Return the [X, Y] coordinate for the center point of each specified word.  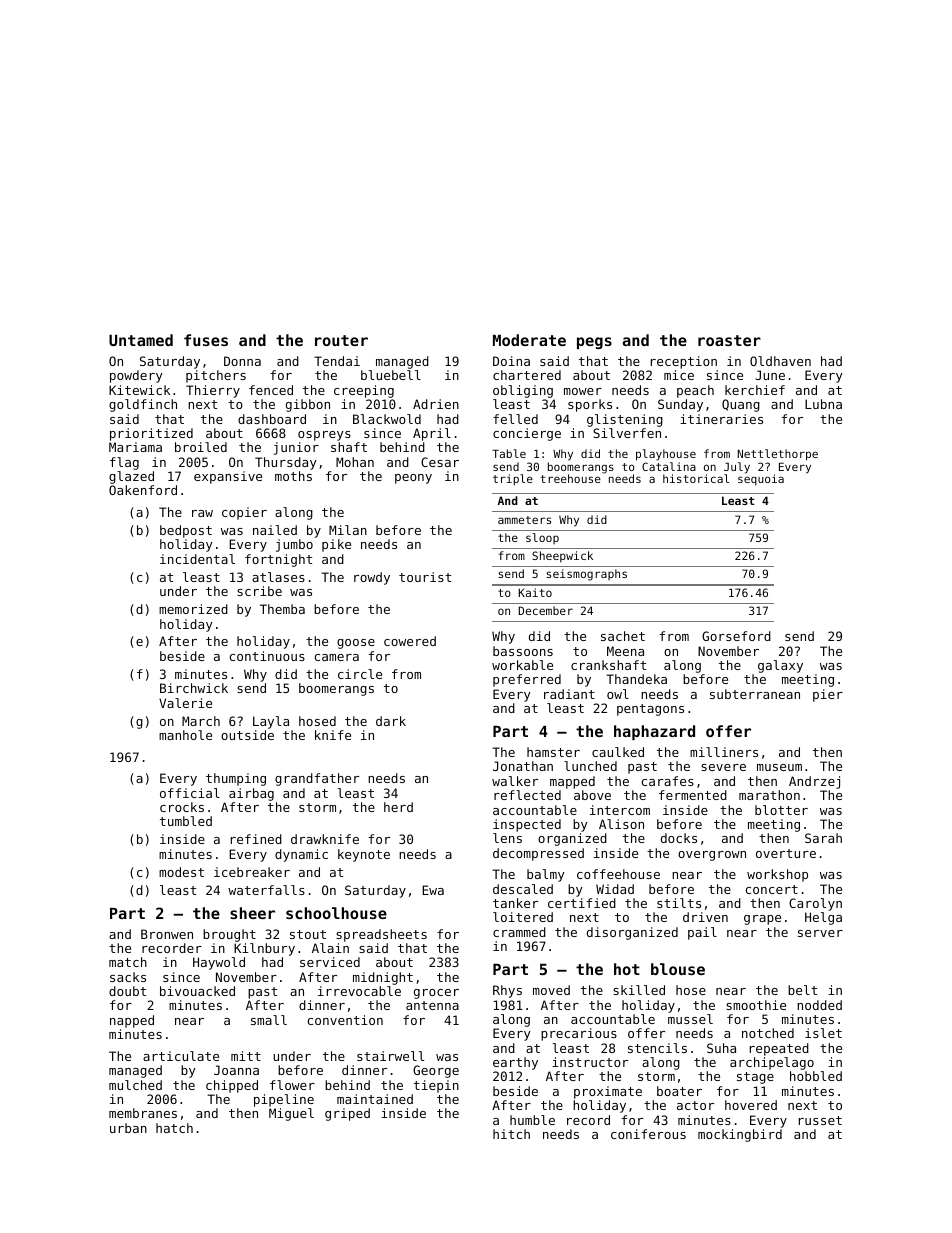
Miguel [291, 1114]
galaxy [780, 666]
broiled [201, 447]
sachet [623, 636]
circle [360, 674]
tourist [425, 577]
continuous [267, 656]
